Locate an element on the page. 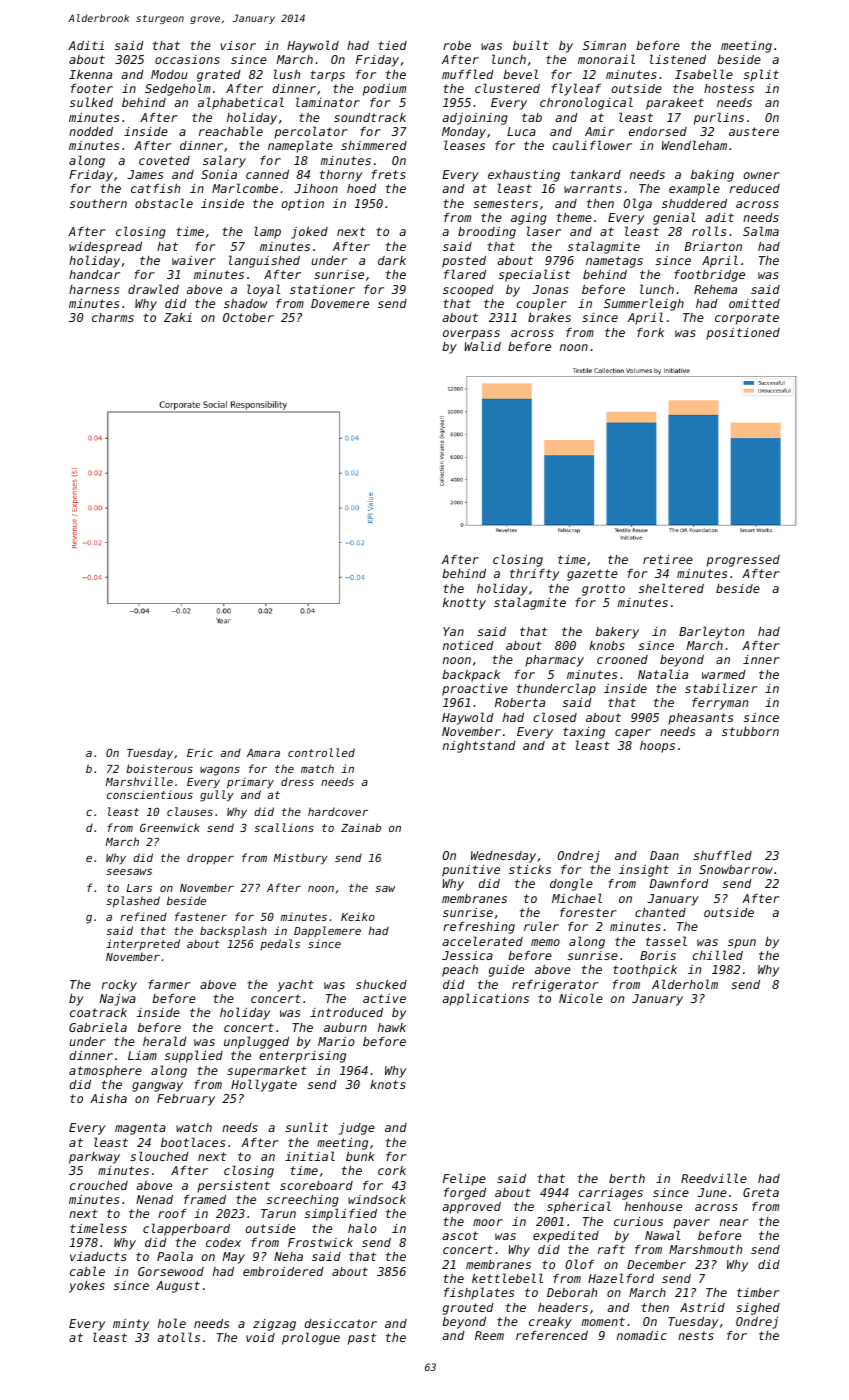 Image resolution: width=849 pixels, height=1400 pixels. Jihoon is located at coordinates (316, 188).
